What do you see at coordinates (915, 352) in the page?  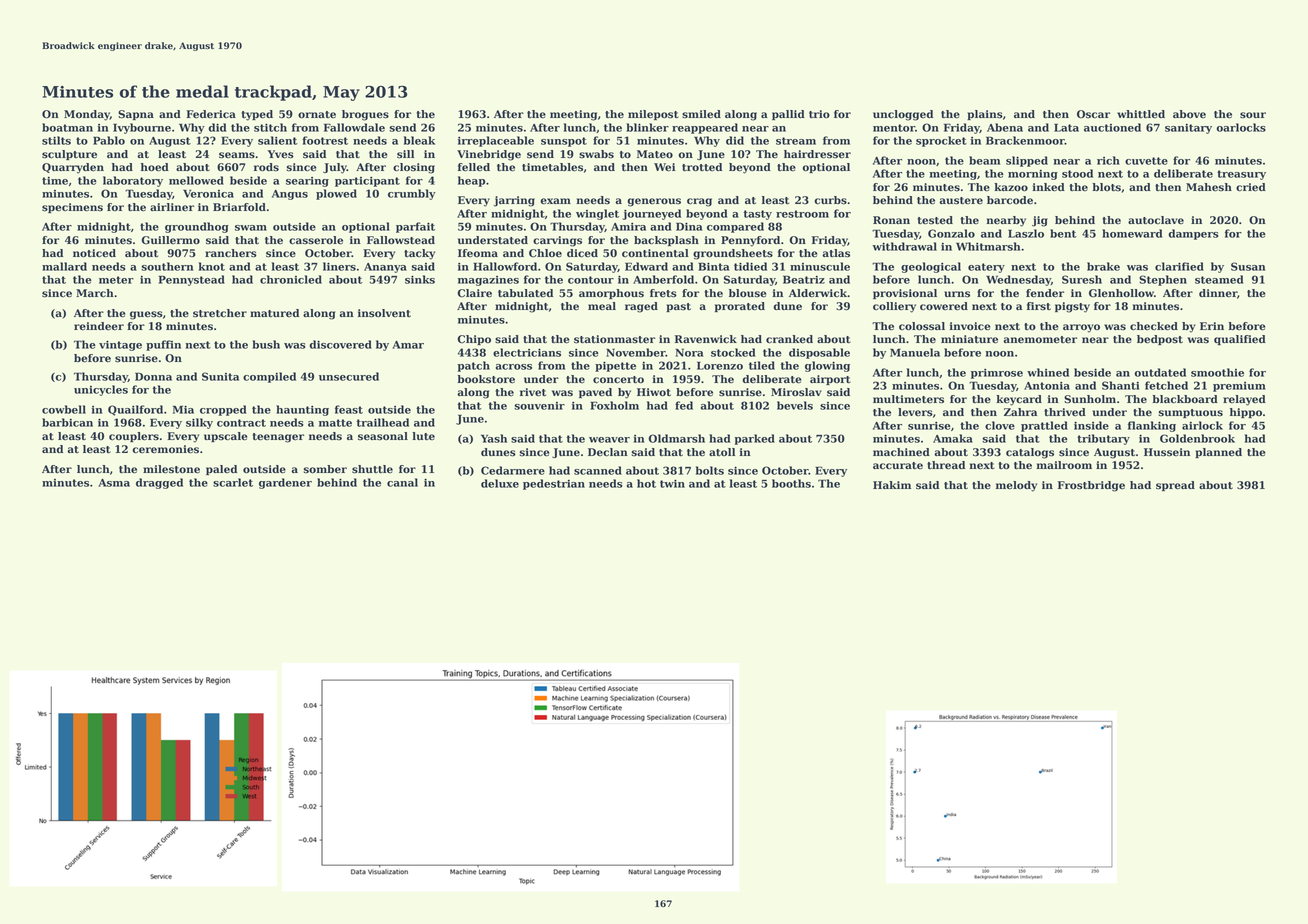 I see `Manuela` at bounding box center [915, 352].
